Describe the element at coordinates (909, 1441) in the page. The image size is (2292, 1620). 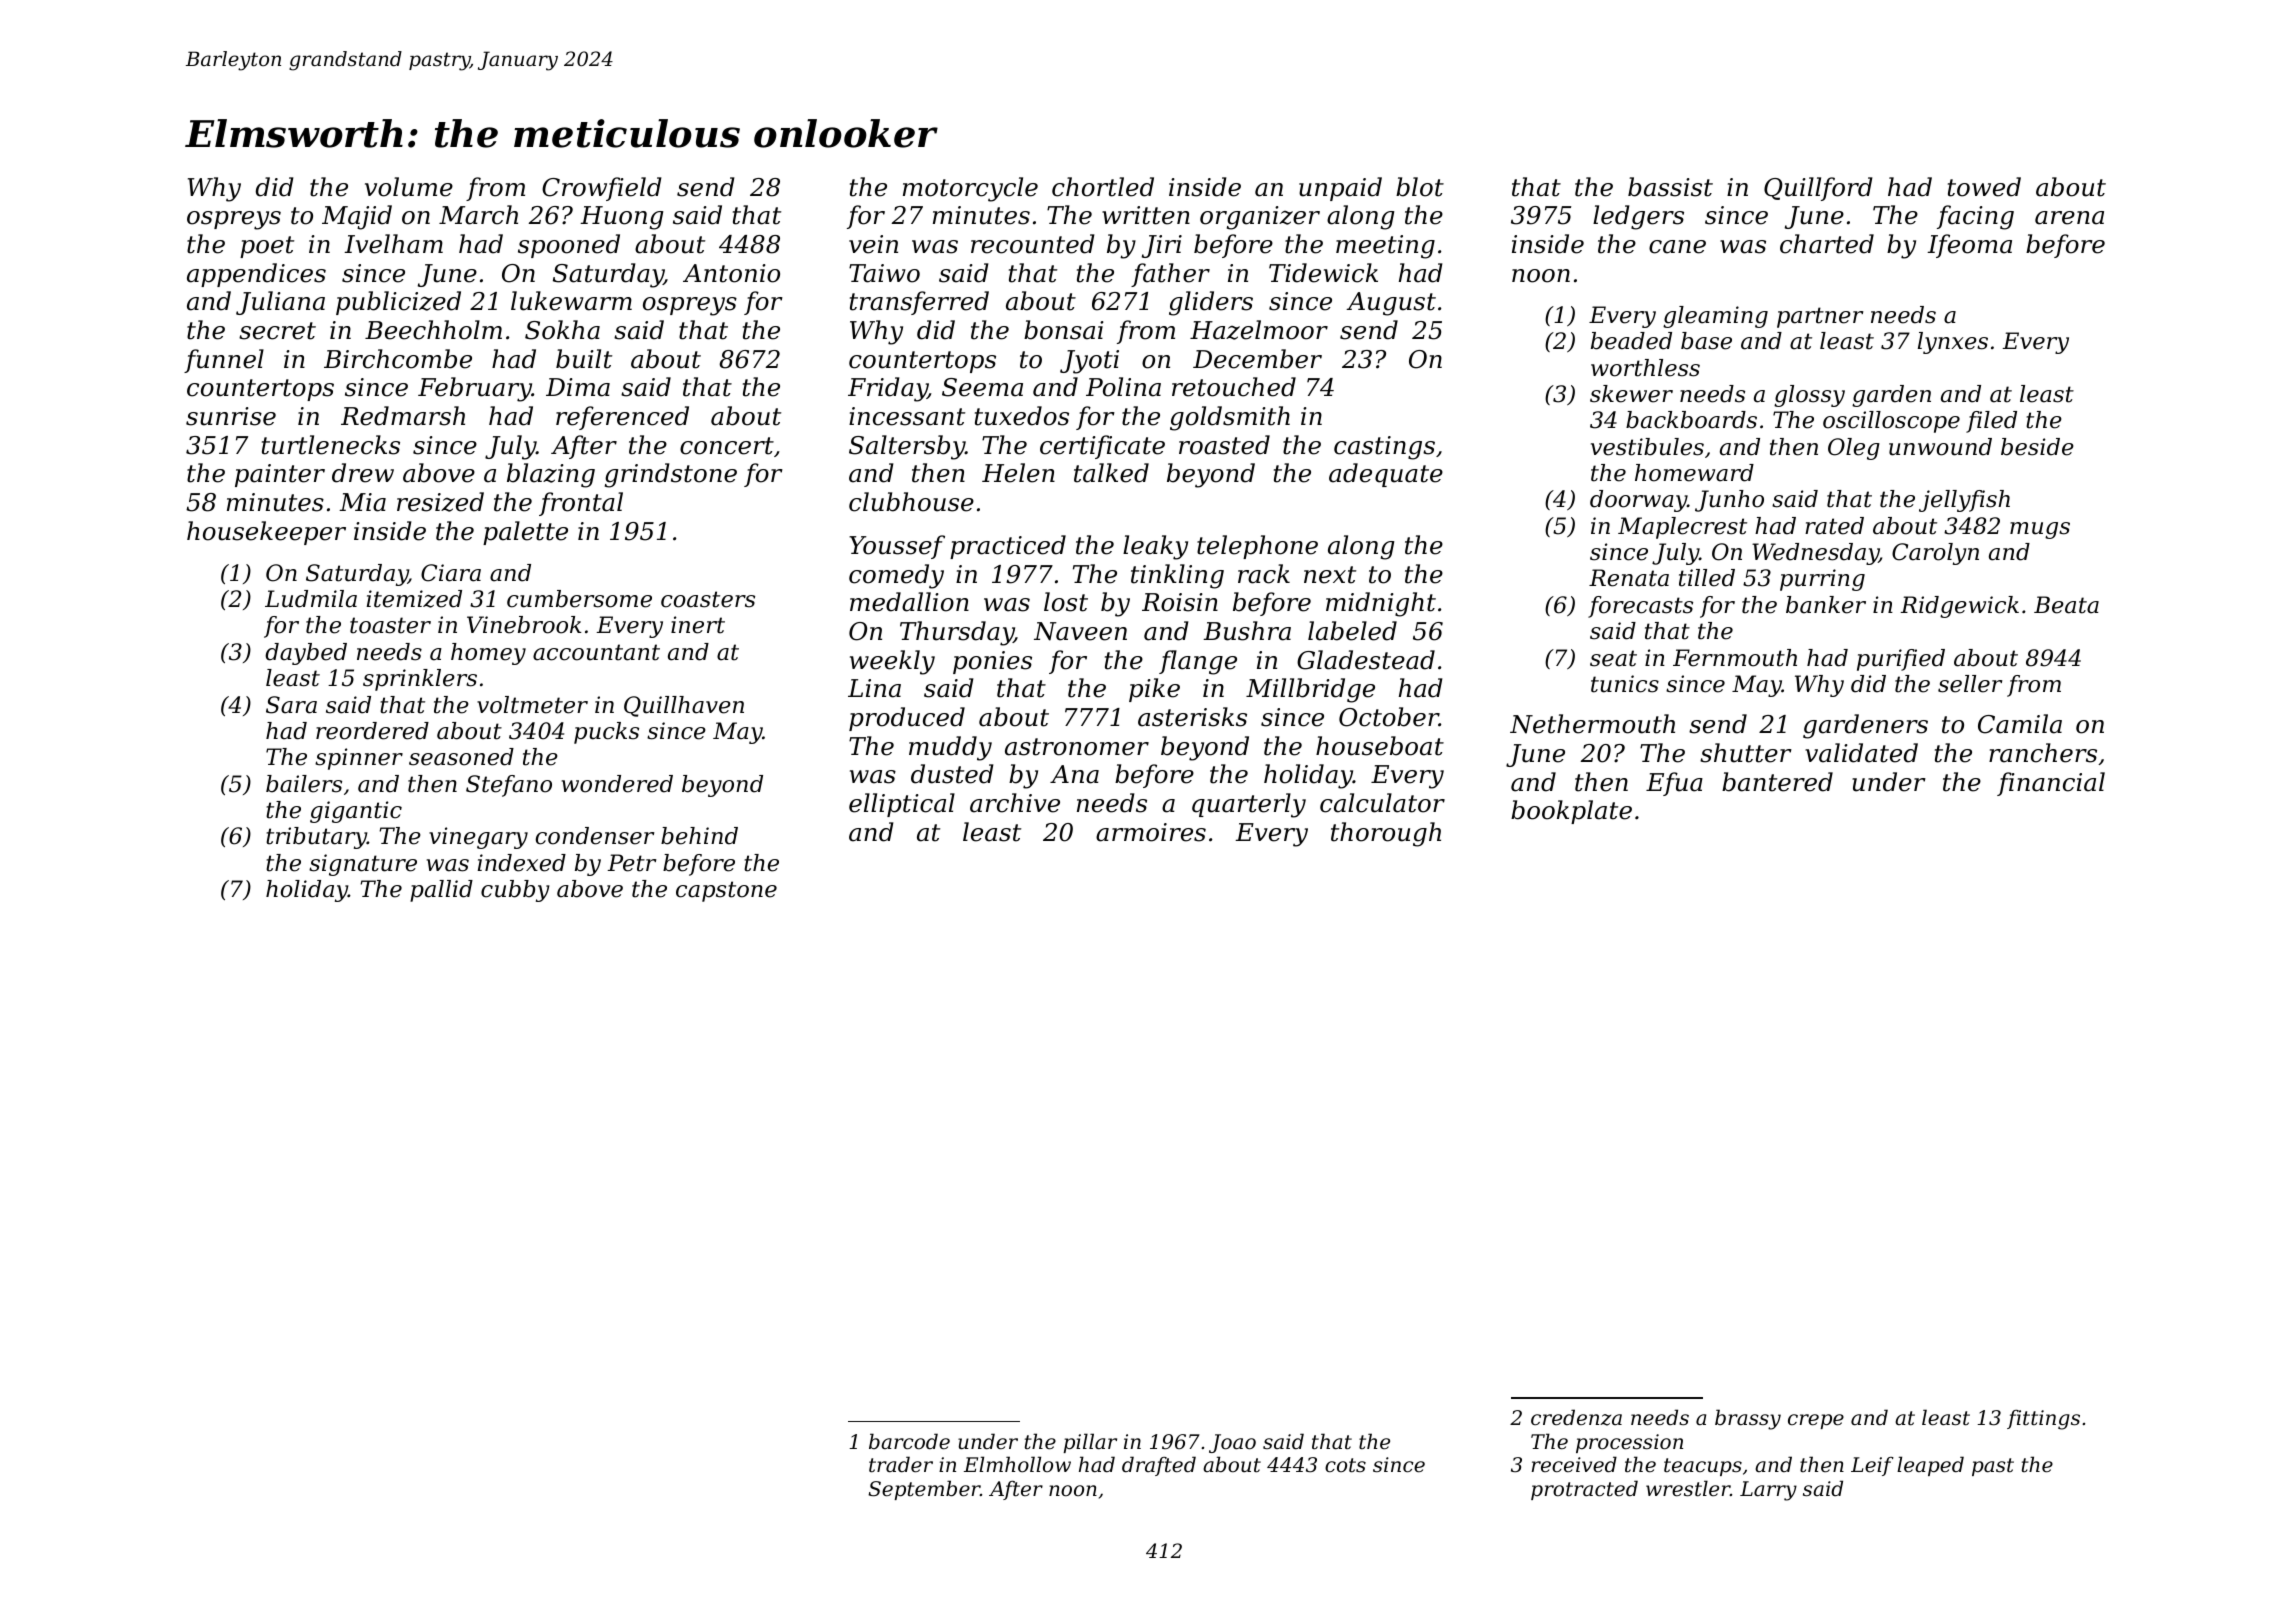
I see `barcode` at that location.
